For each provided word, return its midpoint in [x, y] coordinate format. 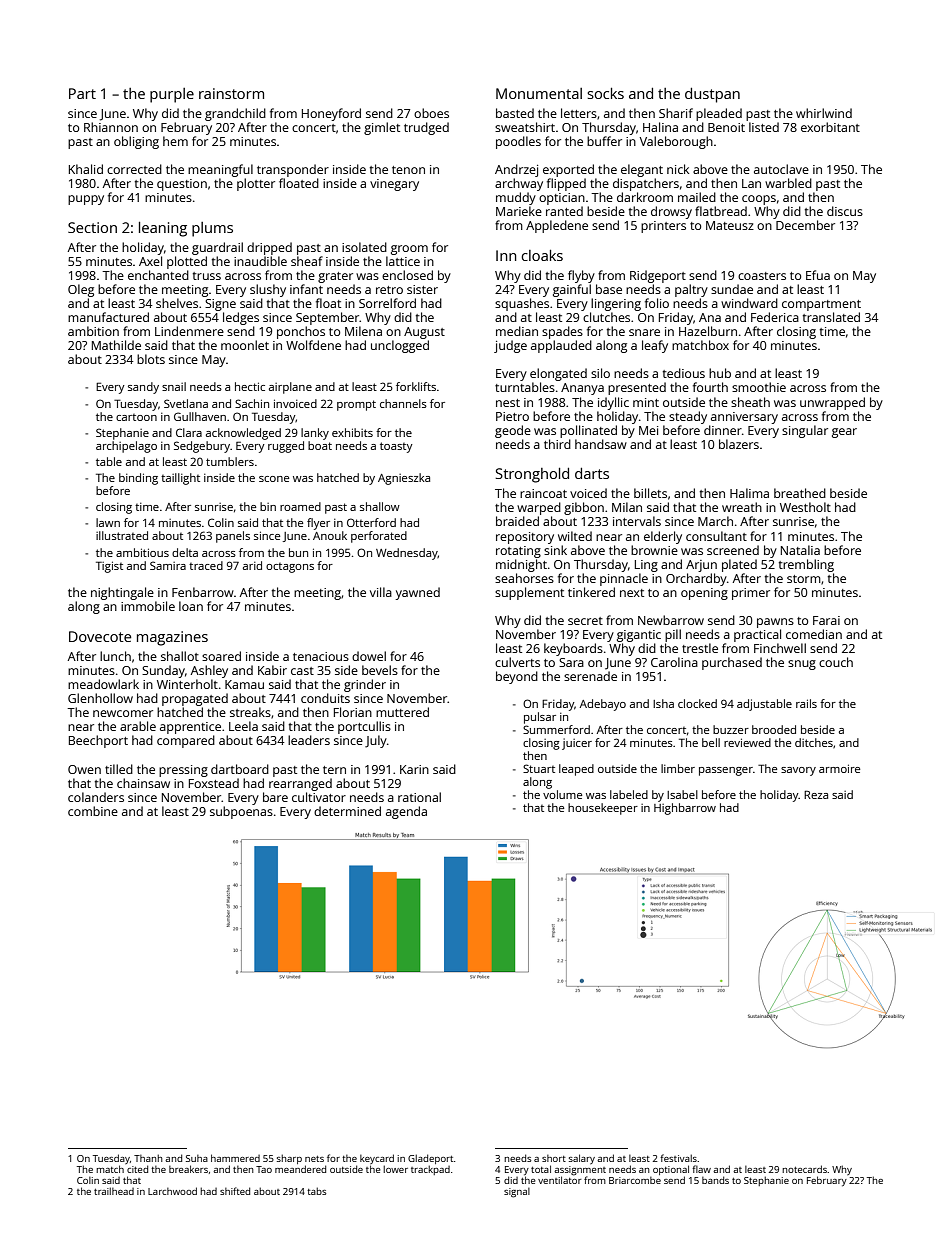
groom [409, 250]
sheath [750, 402]
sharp [289, 1159]
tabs [316, 1191]
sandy [143, 388]
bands [715, 1180]
